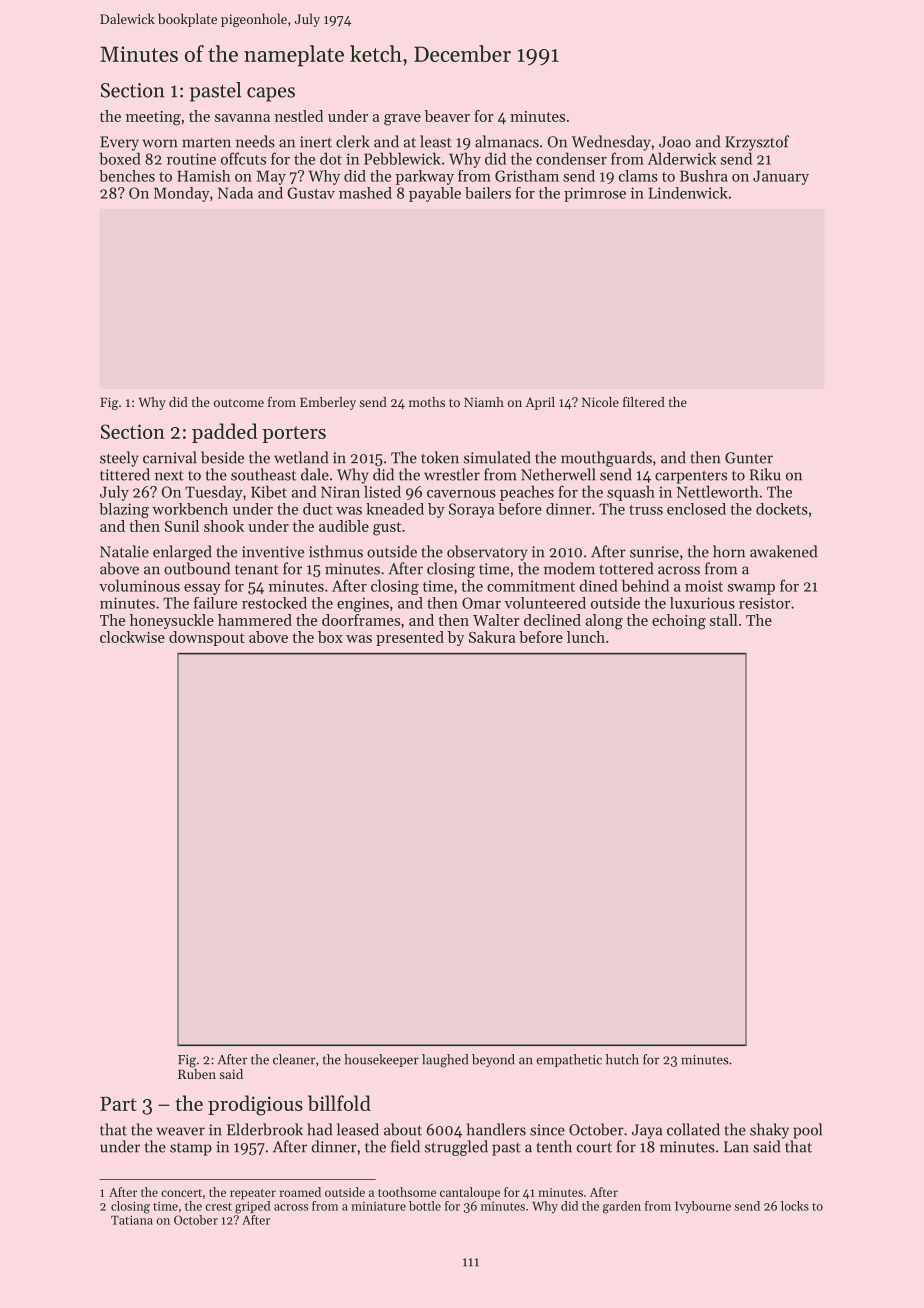 Image resolution: width=924 pixels, height=1308 pixels. What do you see at coordinates (757, 143) in the screenshot?
I see `Krzysztof` at bounding box center [757, 143].
